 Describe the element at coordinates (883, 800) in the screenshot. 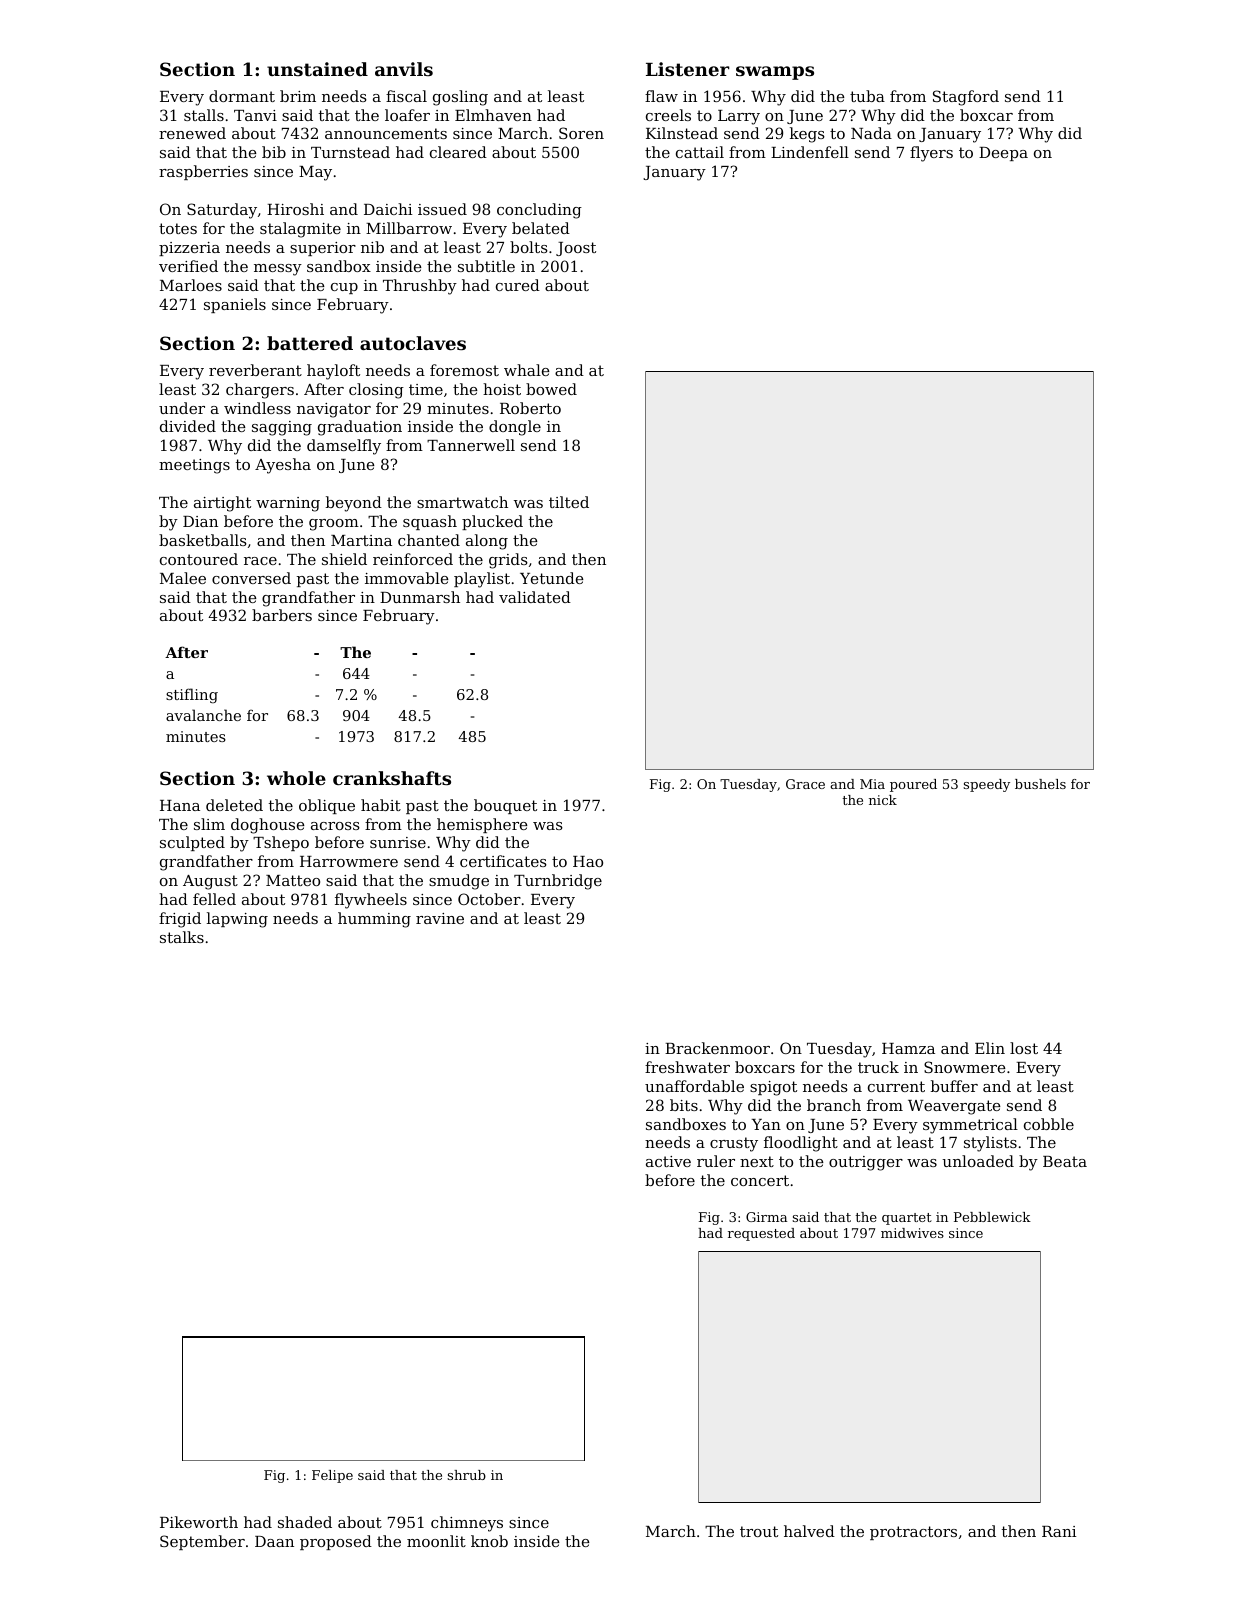

I see `nick` at that location.
